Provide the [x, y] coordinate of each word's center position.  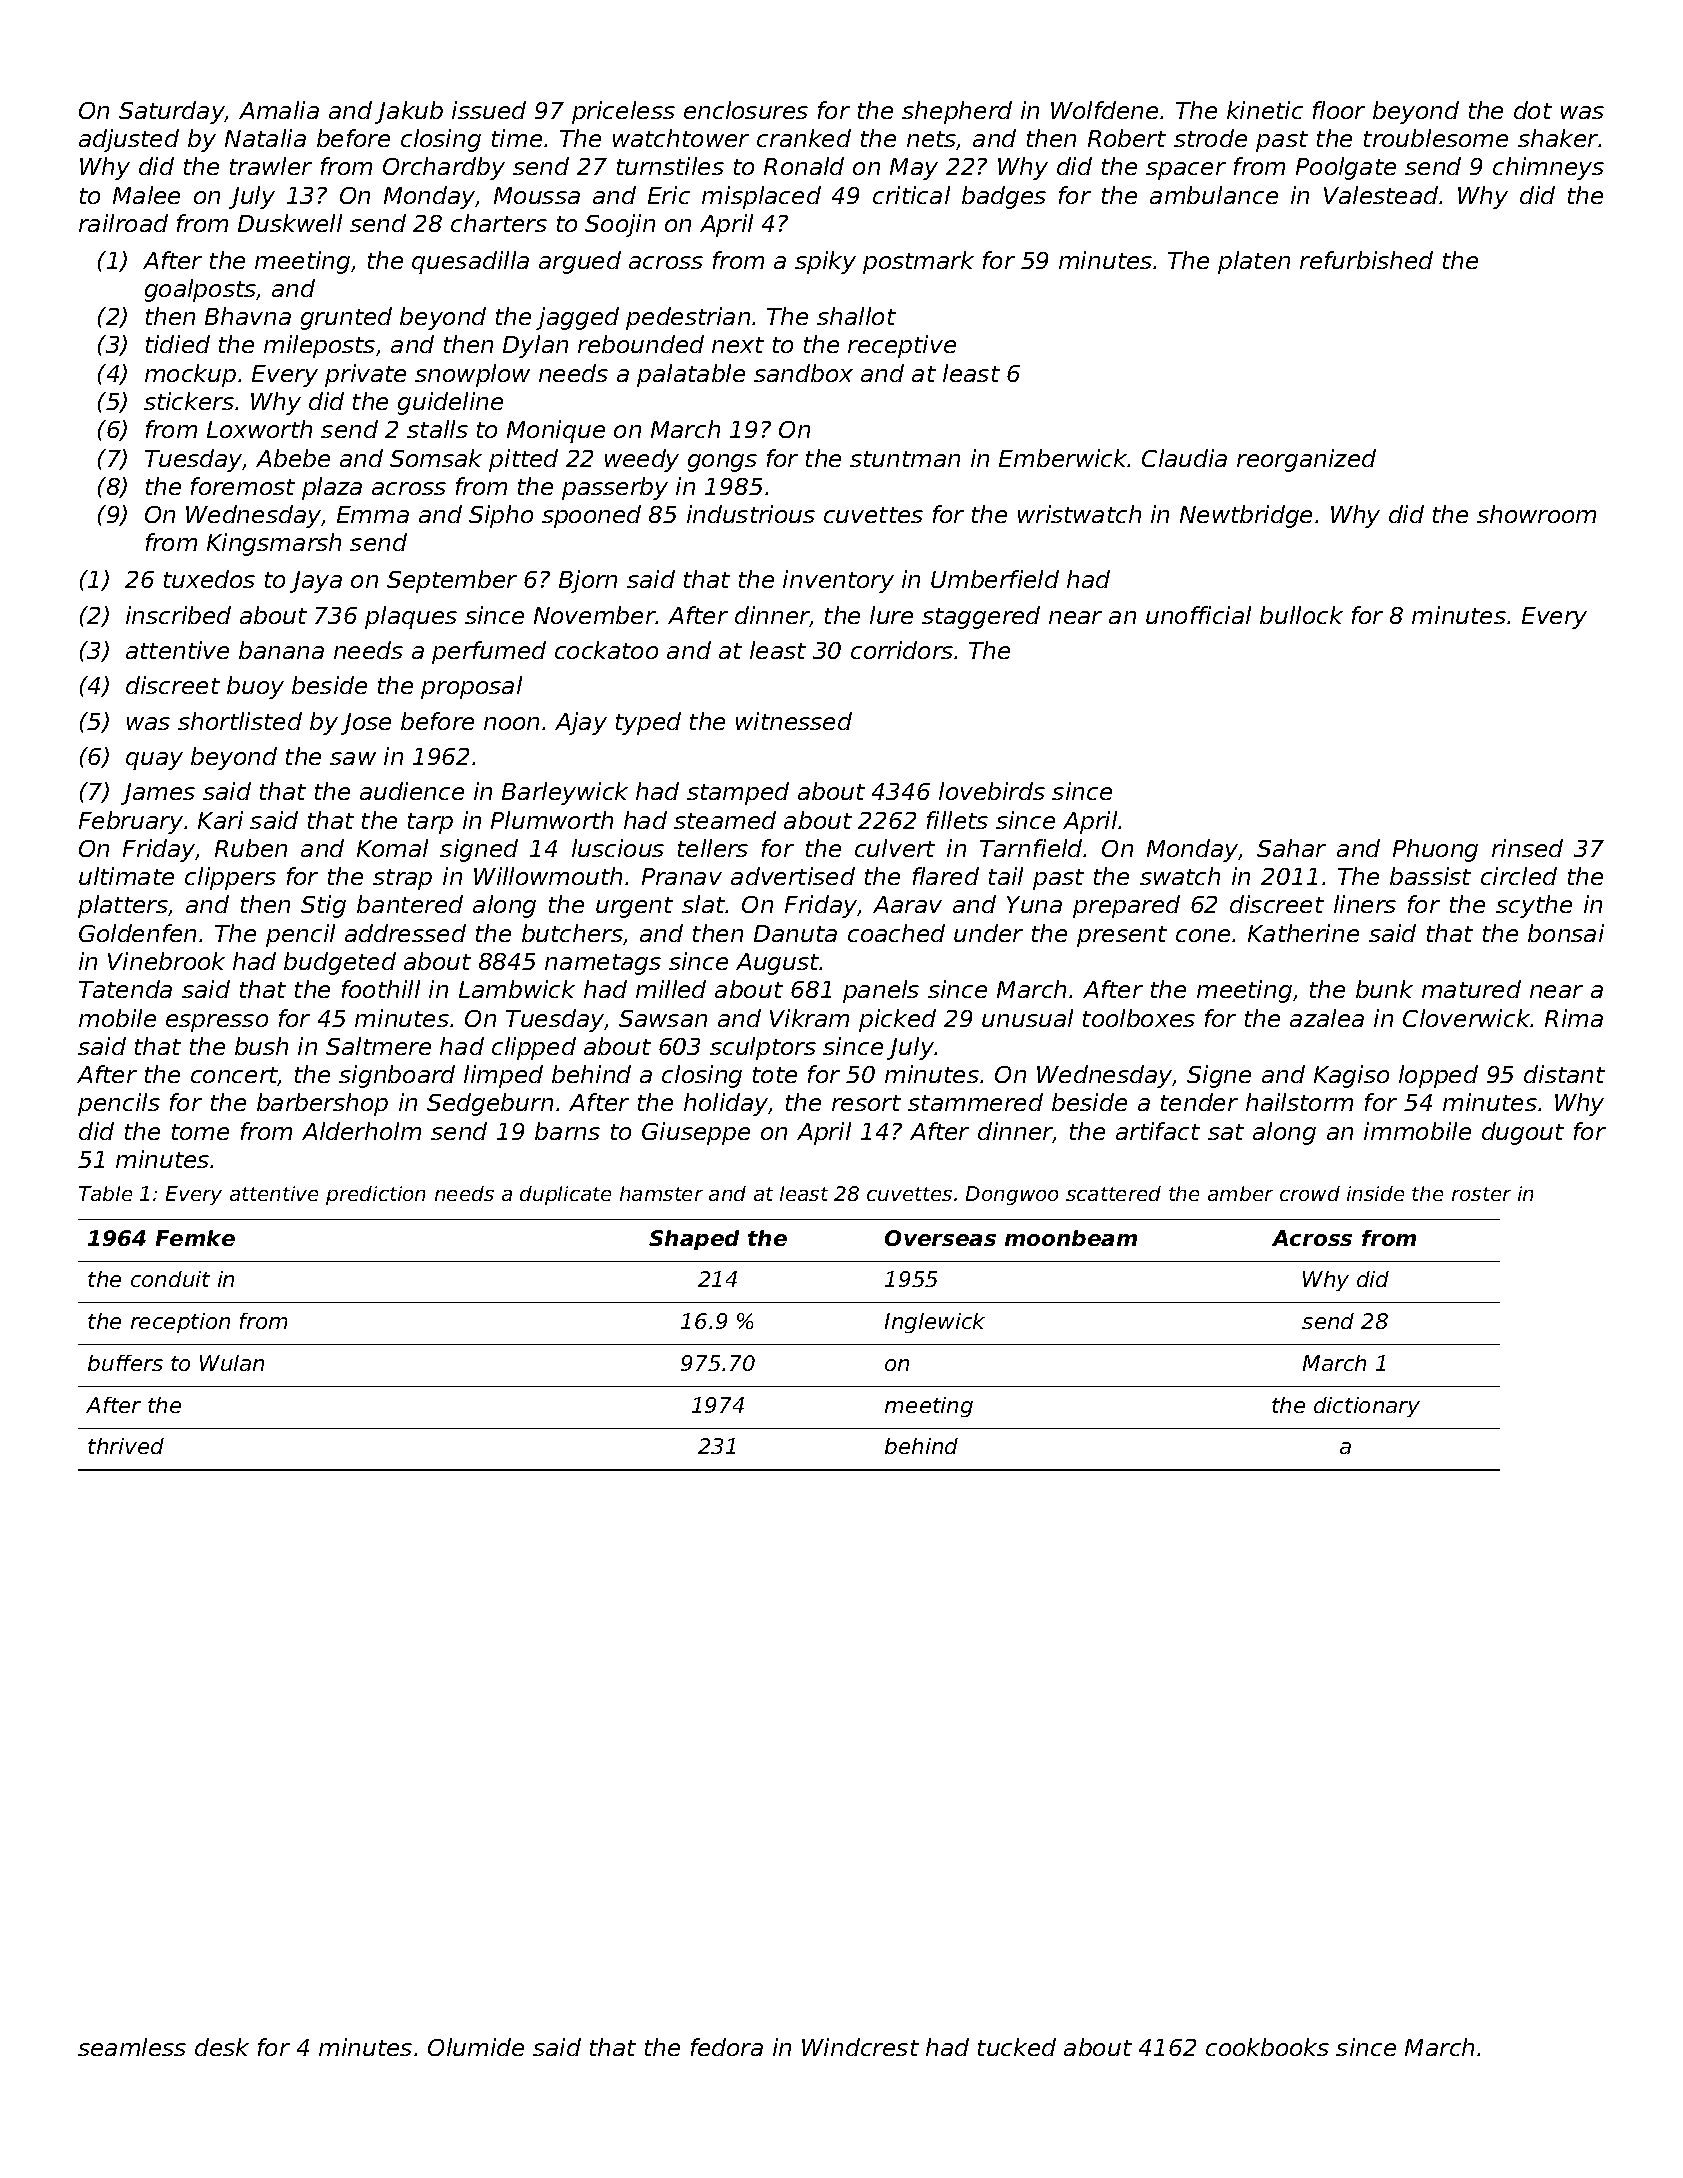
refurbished [1366, 260]
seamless [132, 2047]
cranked [804, 138]
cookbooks [1267, 2047]
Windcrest [860, 2047]
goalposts [200, 290]
